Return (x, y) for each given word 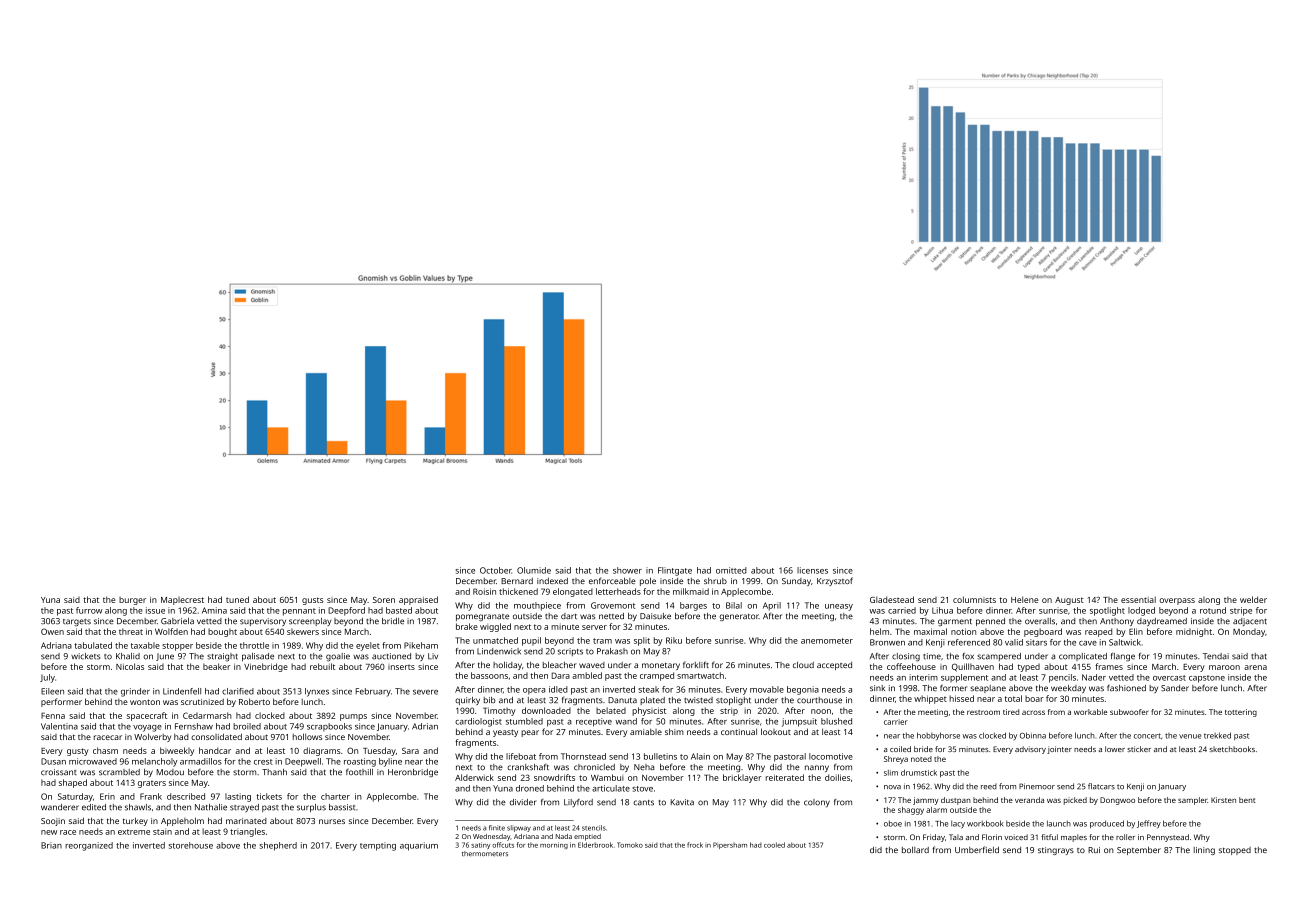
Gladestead (892, 599)
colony (817, 803)
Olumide (534, 570)
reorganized (89, 846)
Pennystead (1168, 838)
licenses (812, 570)
